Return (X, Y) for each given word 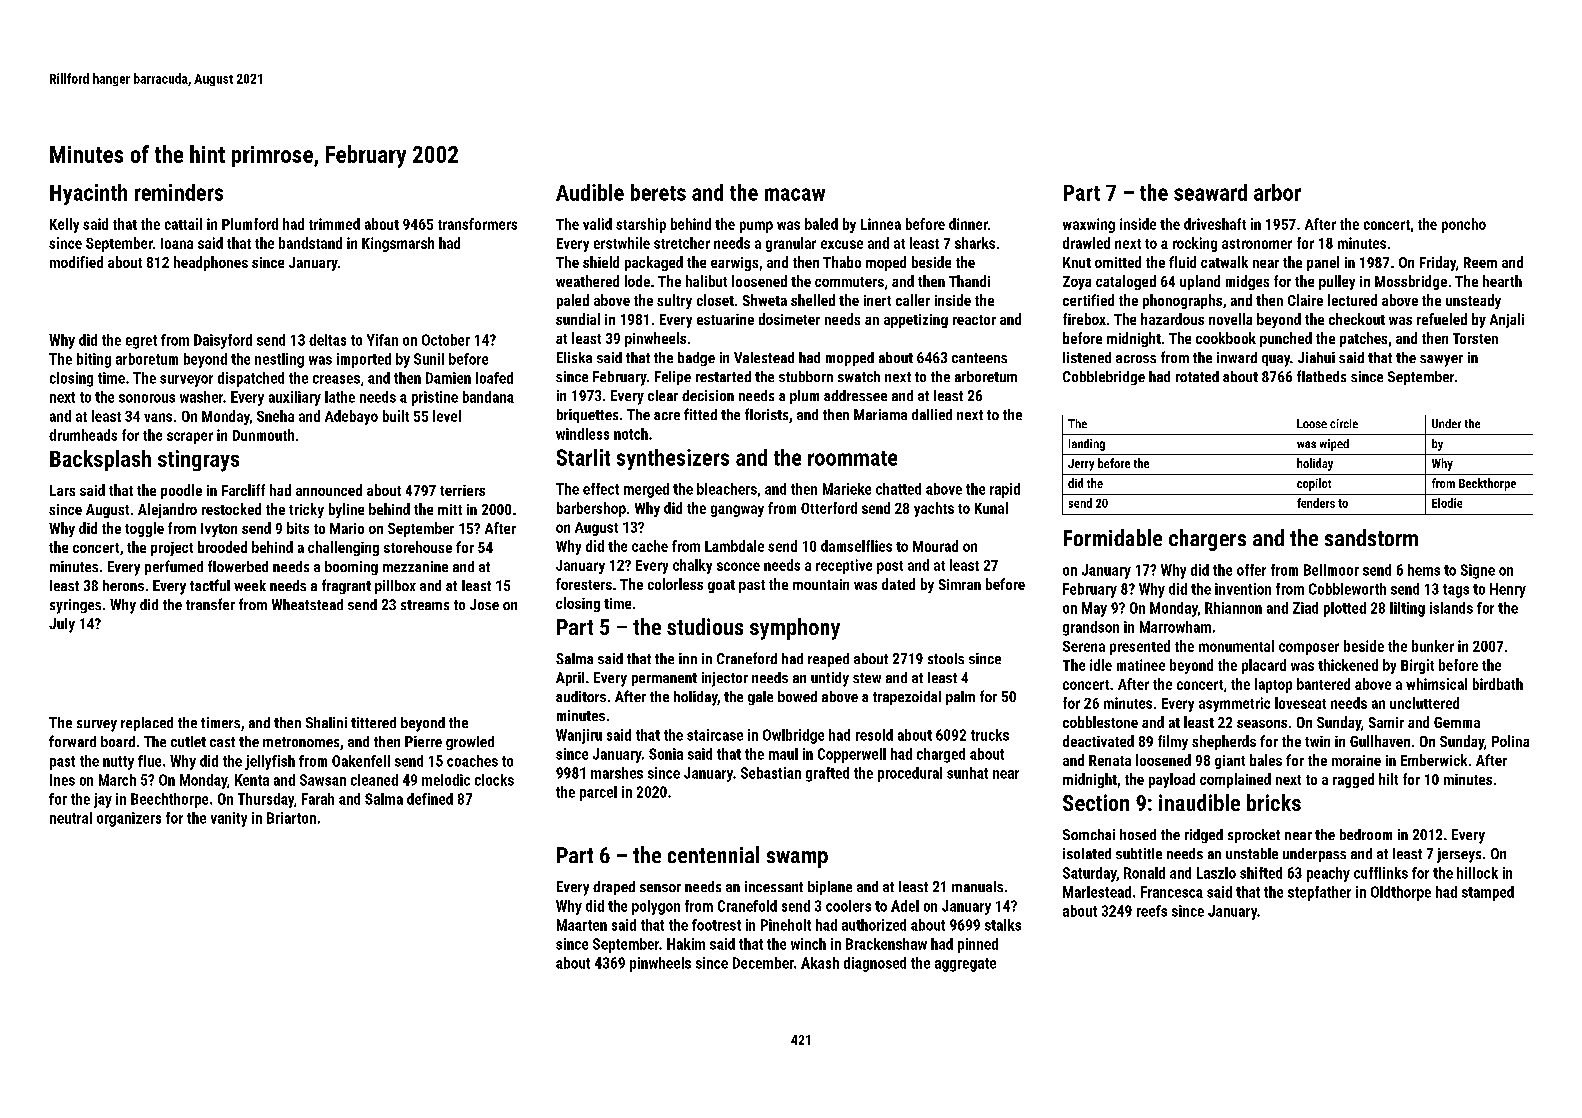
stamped (1488, 893)
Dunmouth (263, 435)
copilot (1314, 484)
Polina (1510, 741)
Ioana (177, 243)
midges (1247, 282)
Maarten (582, 925)
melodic (446, 780)
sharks (975, 243)
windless (582, 434)
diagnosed (875, 964)
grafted (827, 774)
